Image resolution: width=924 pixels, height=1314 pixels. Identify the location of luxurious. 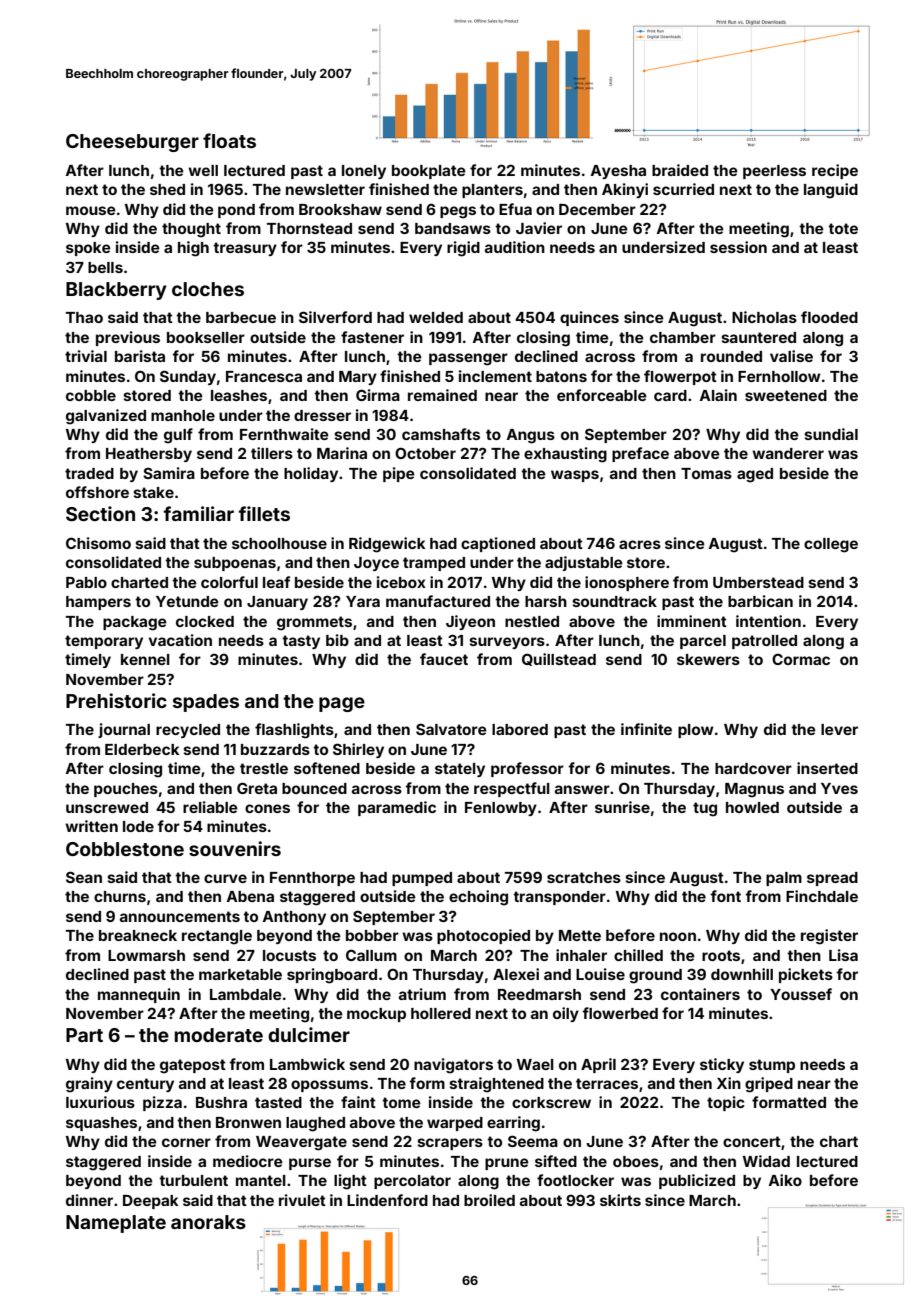
(100, 1102).
